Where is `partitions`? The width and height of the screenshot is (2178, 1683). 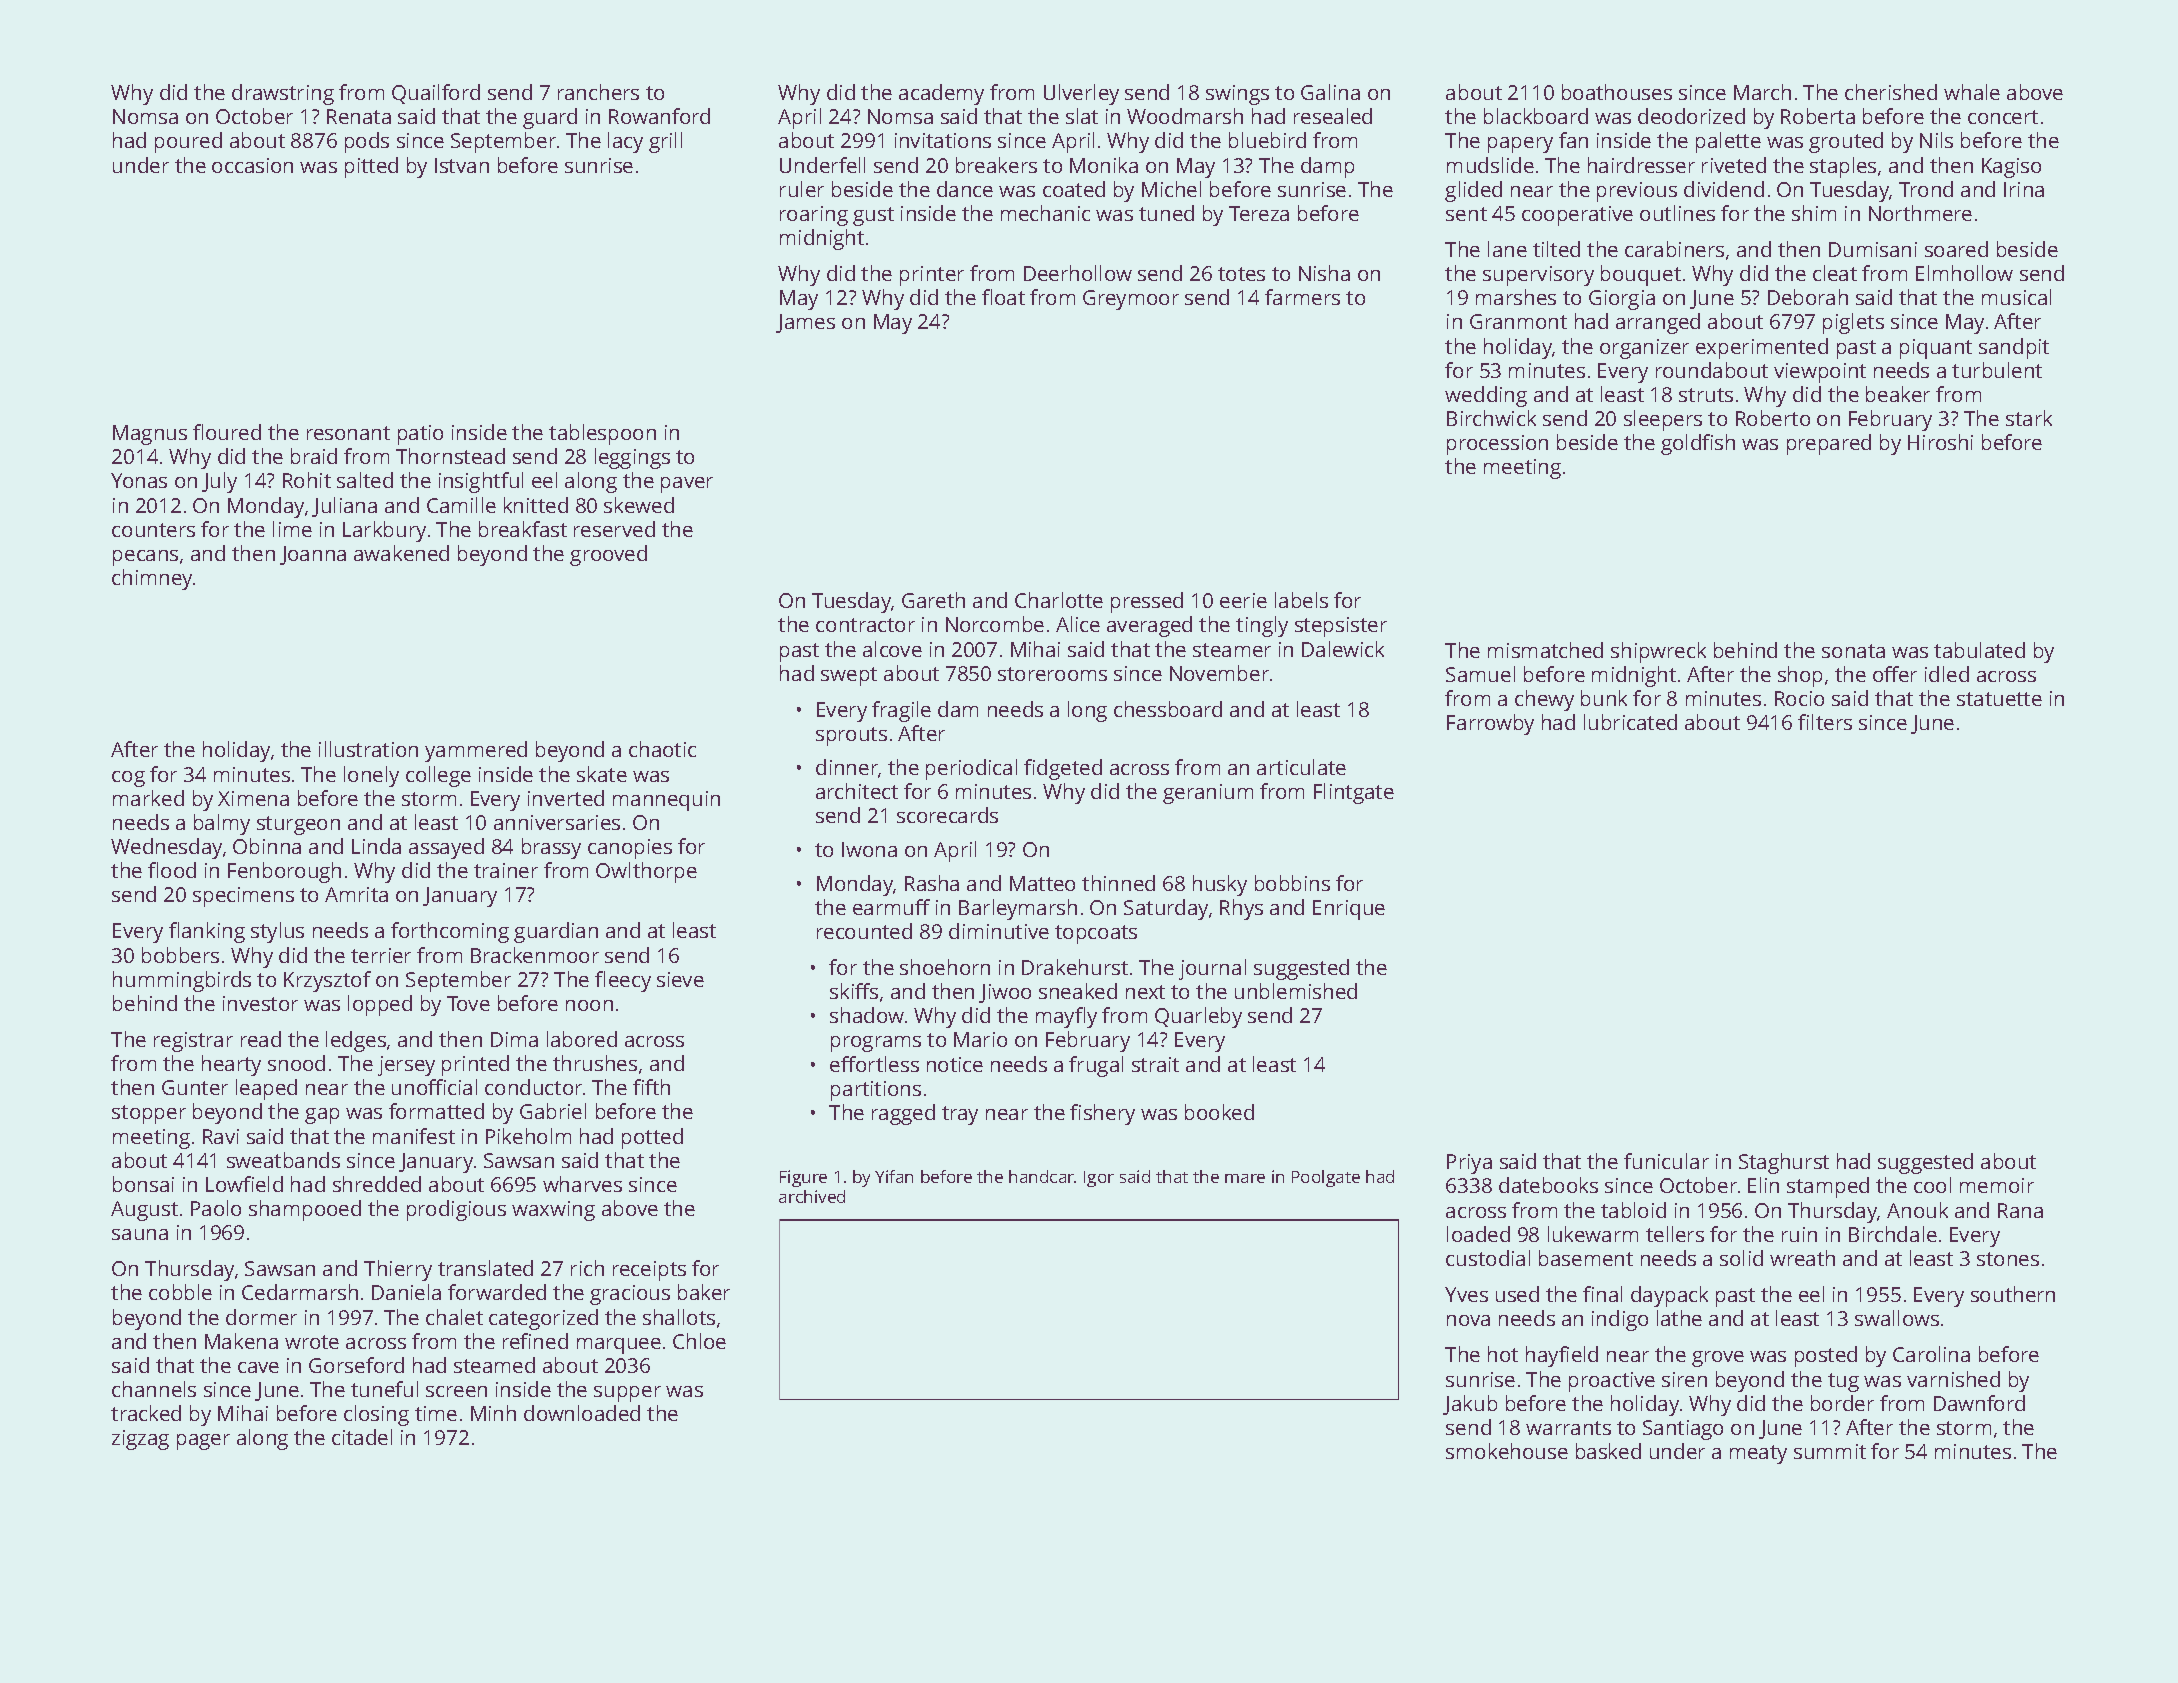
partitions is located at coordinates (876, 1091).
